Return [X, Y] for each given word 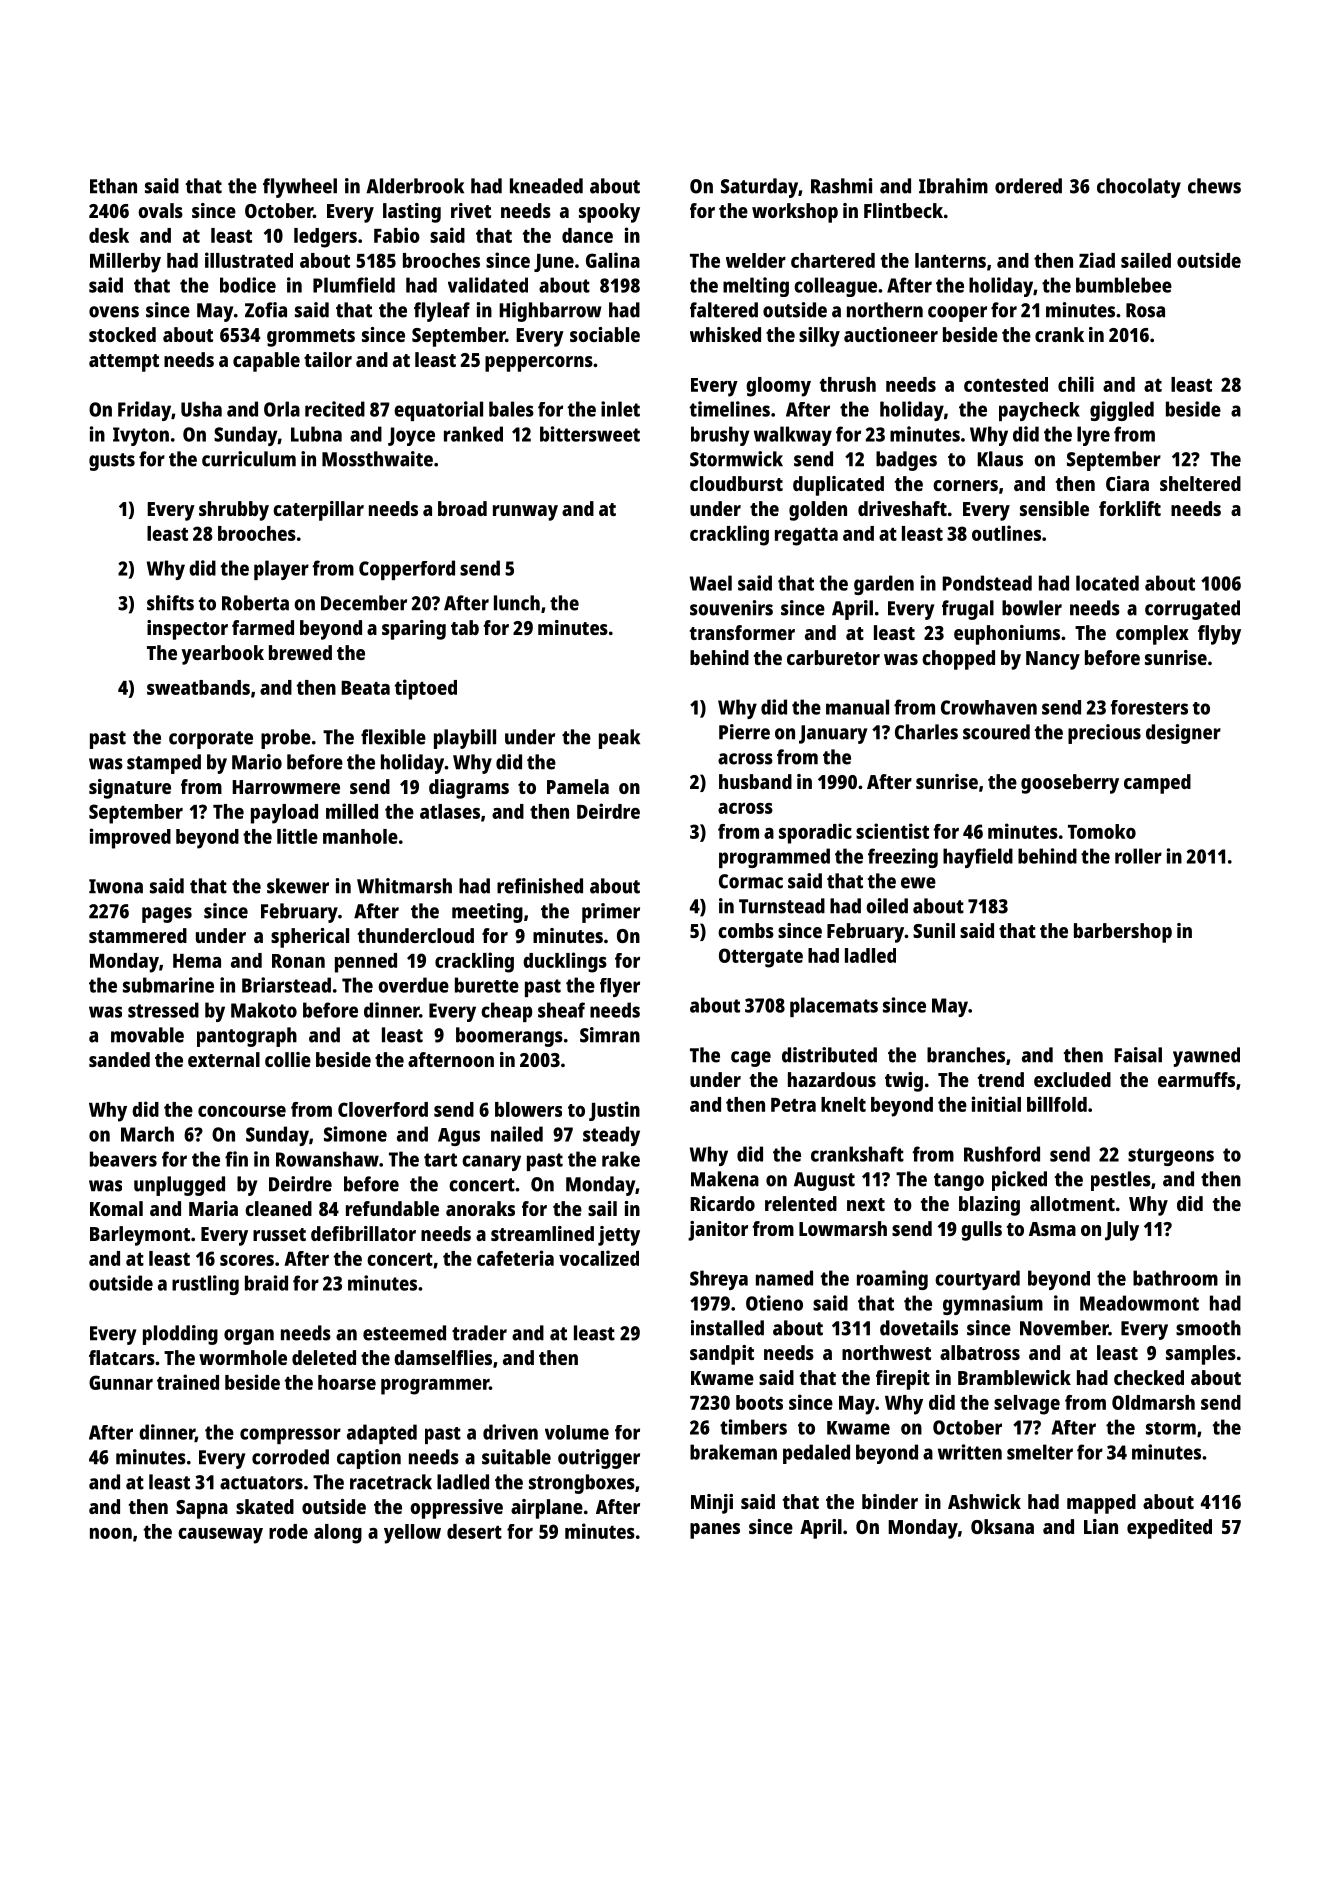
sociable [605, 334]
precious [1104, 734]
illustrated [249, 260]
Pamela [578, 786]
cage [751, 1059]
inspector [187, 630]
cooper [957, 314]
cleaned [278, 1208]
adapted [382, 1434]
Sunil [934, 930]
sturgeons [1171, 1157]
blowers [528, 1109]
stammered [138, 935]
